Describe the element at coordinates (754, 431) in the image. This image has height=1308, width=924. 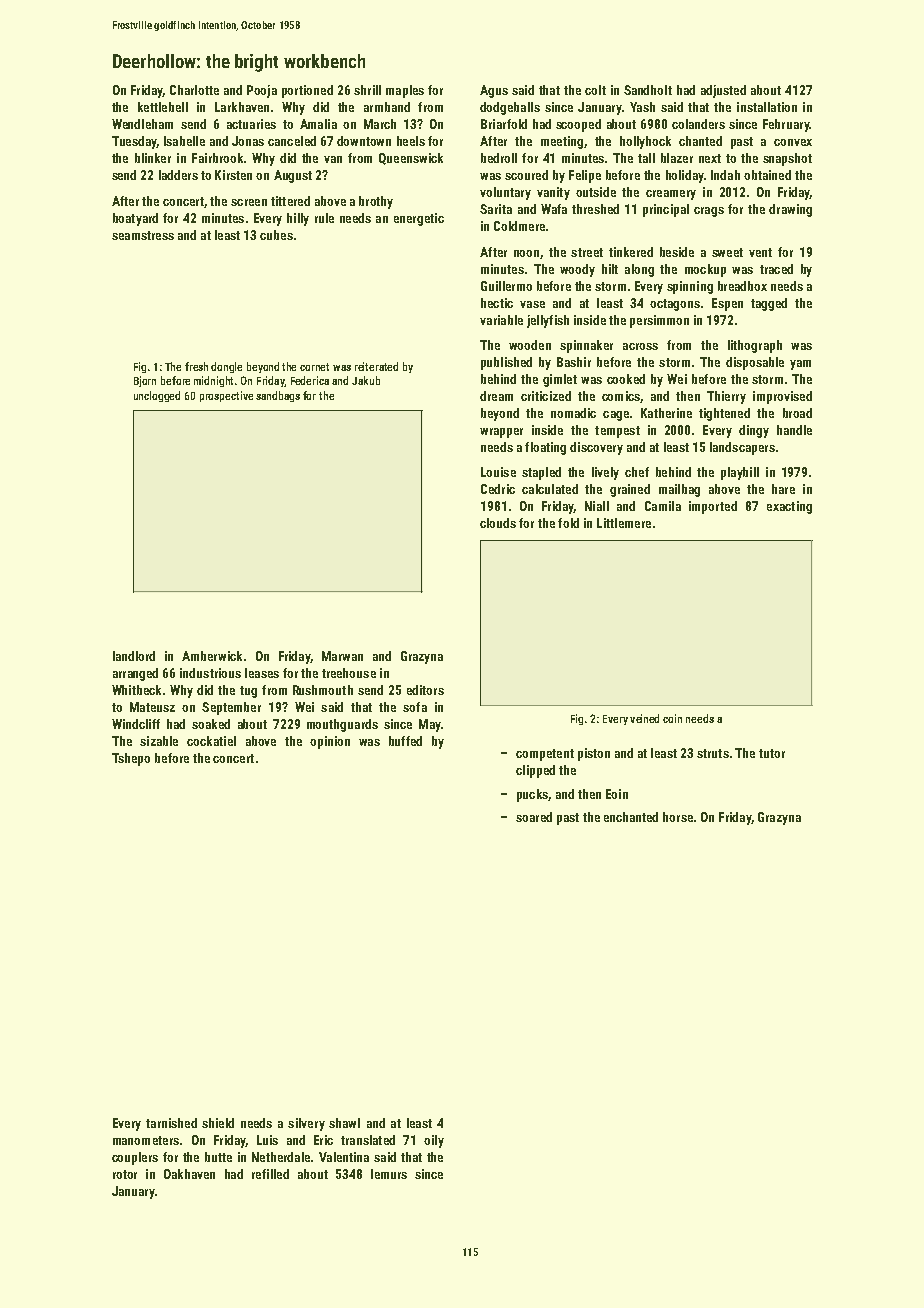
I see `dingy` at that location.
